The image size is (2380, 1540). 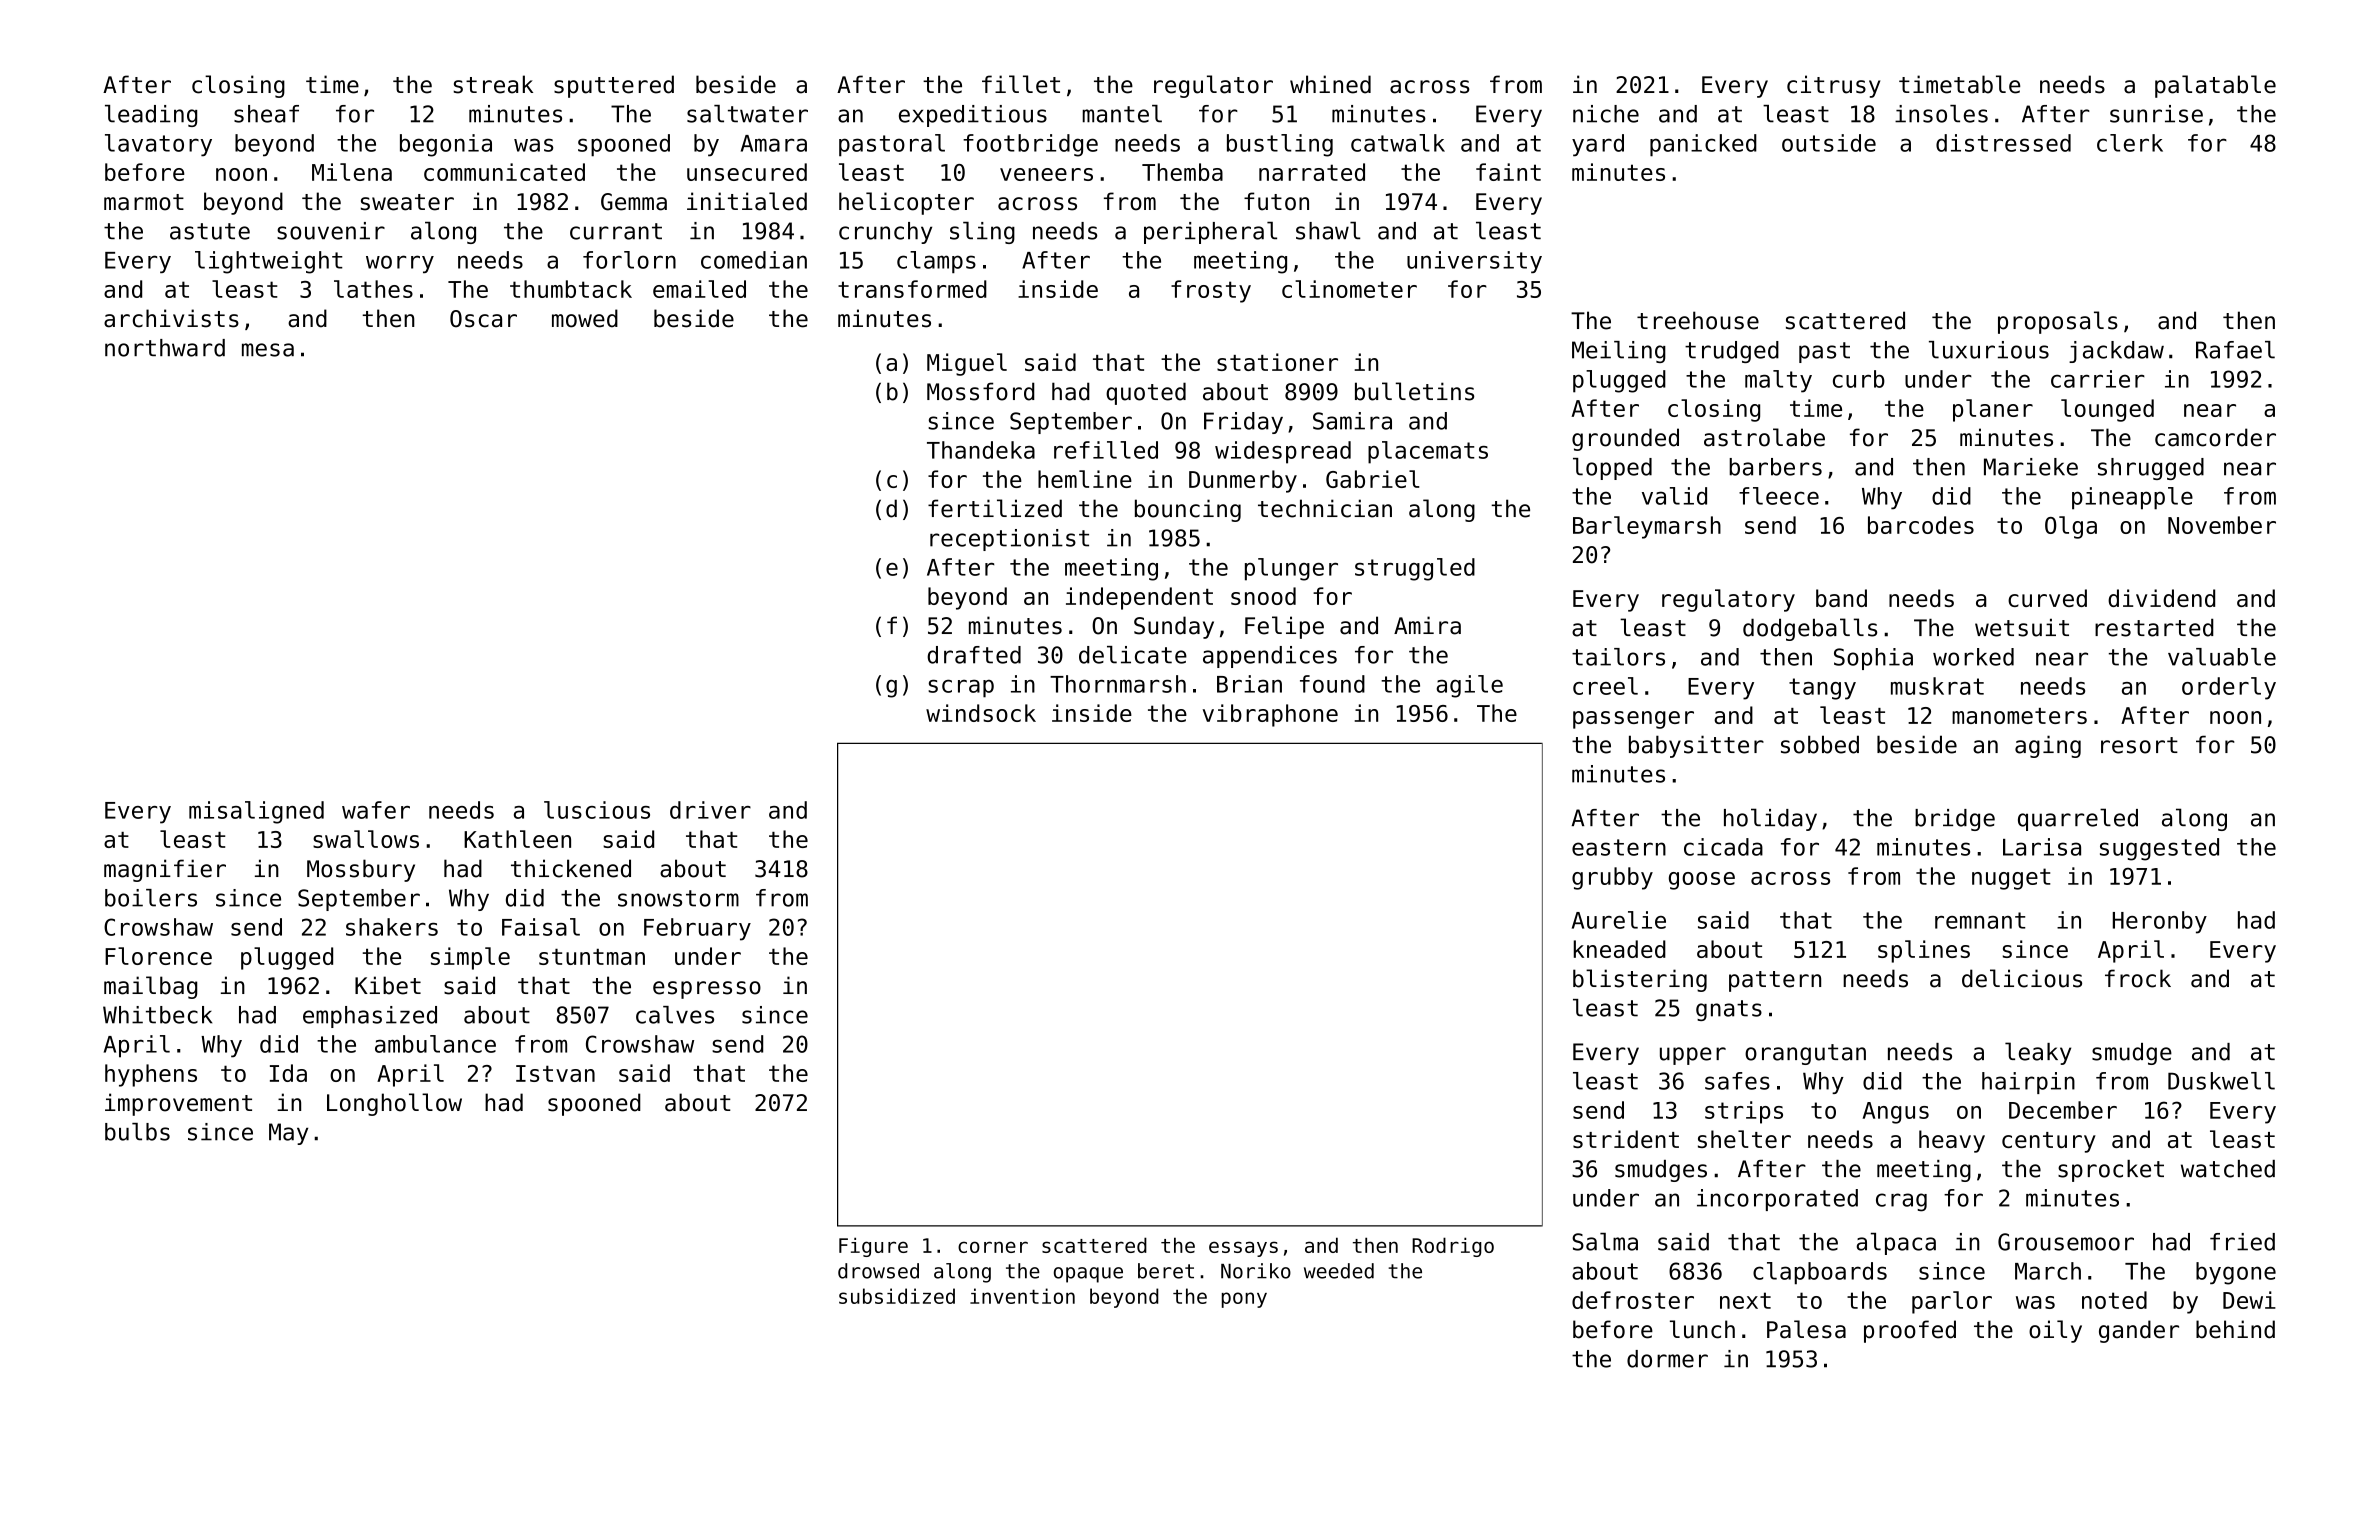 What do you see at coordinates (256, 812) in the image?
I see `misaligned` at bounding box center [256, 812].
